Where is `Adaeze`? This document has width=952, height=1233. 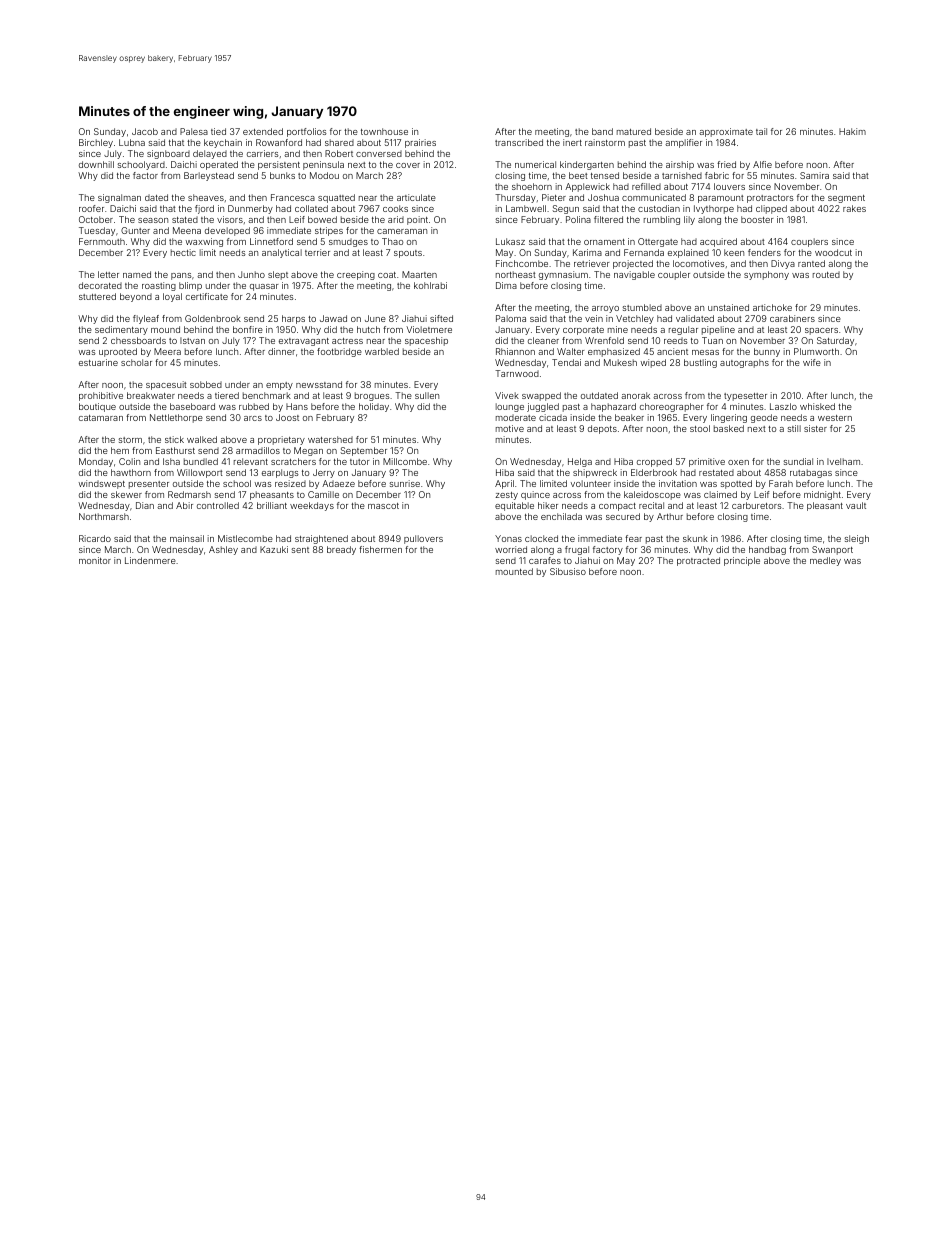
Adaeze is located at coordinates (338, 483).
